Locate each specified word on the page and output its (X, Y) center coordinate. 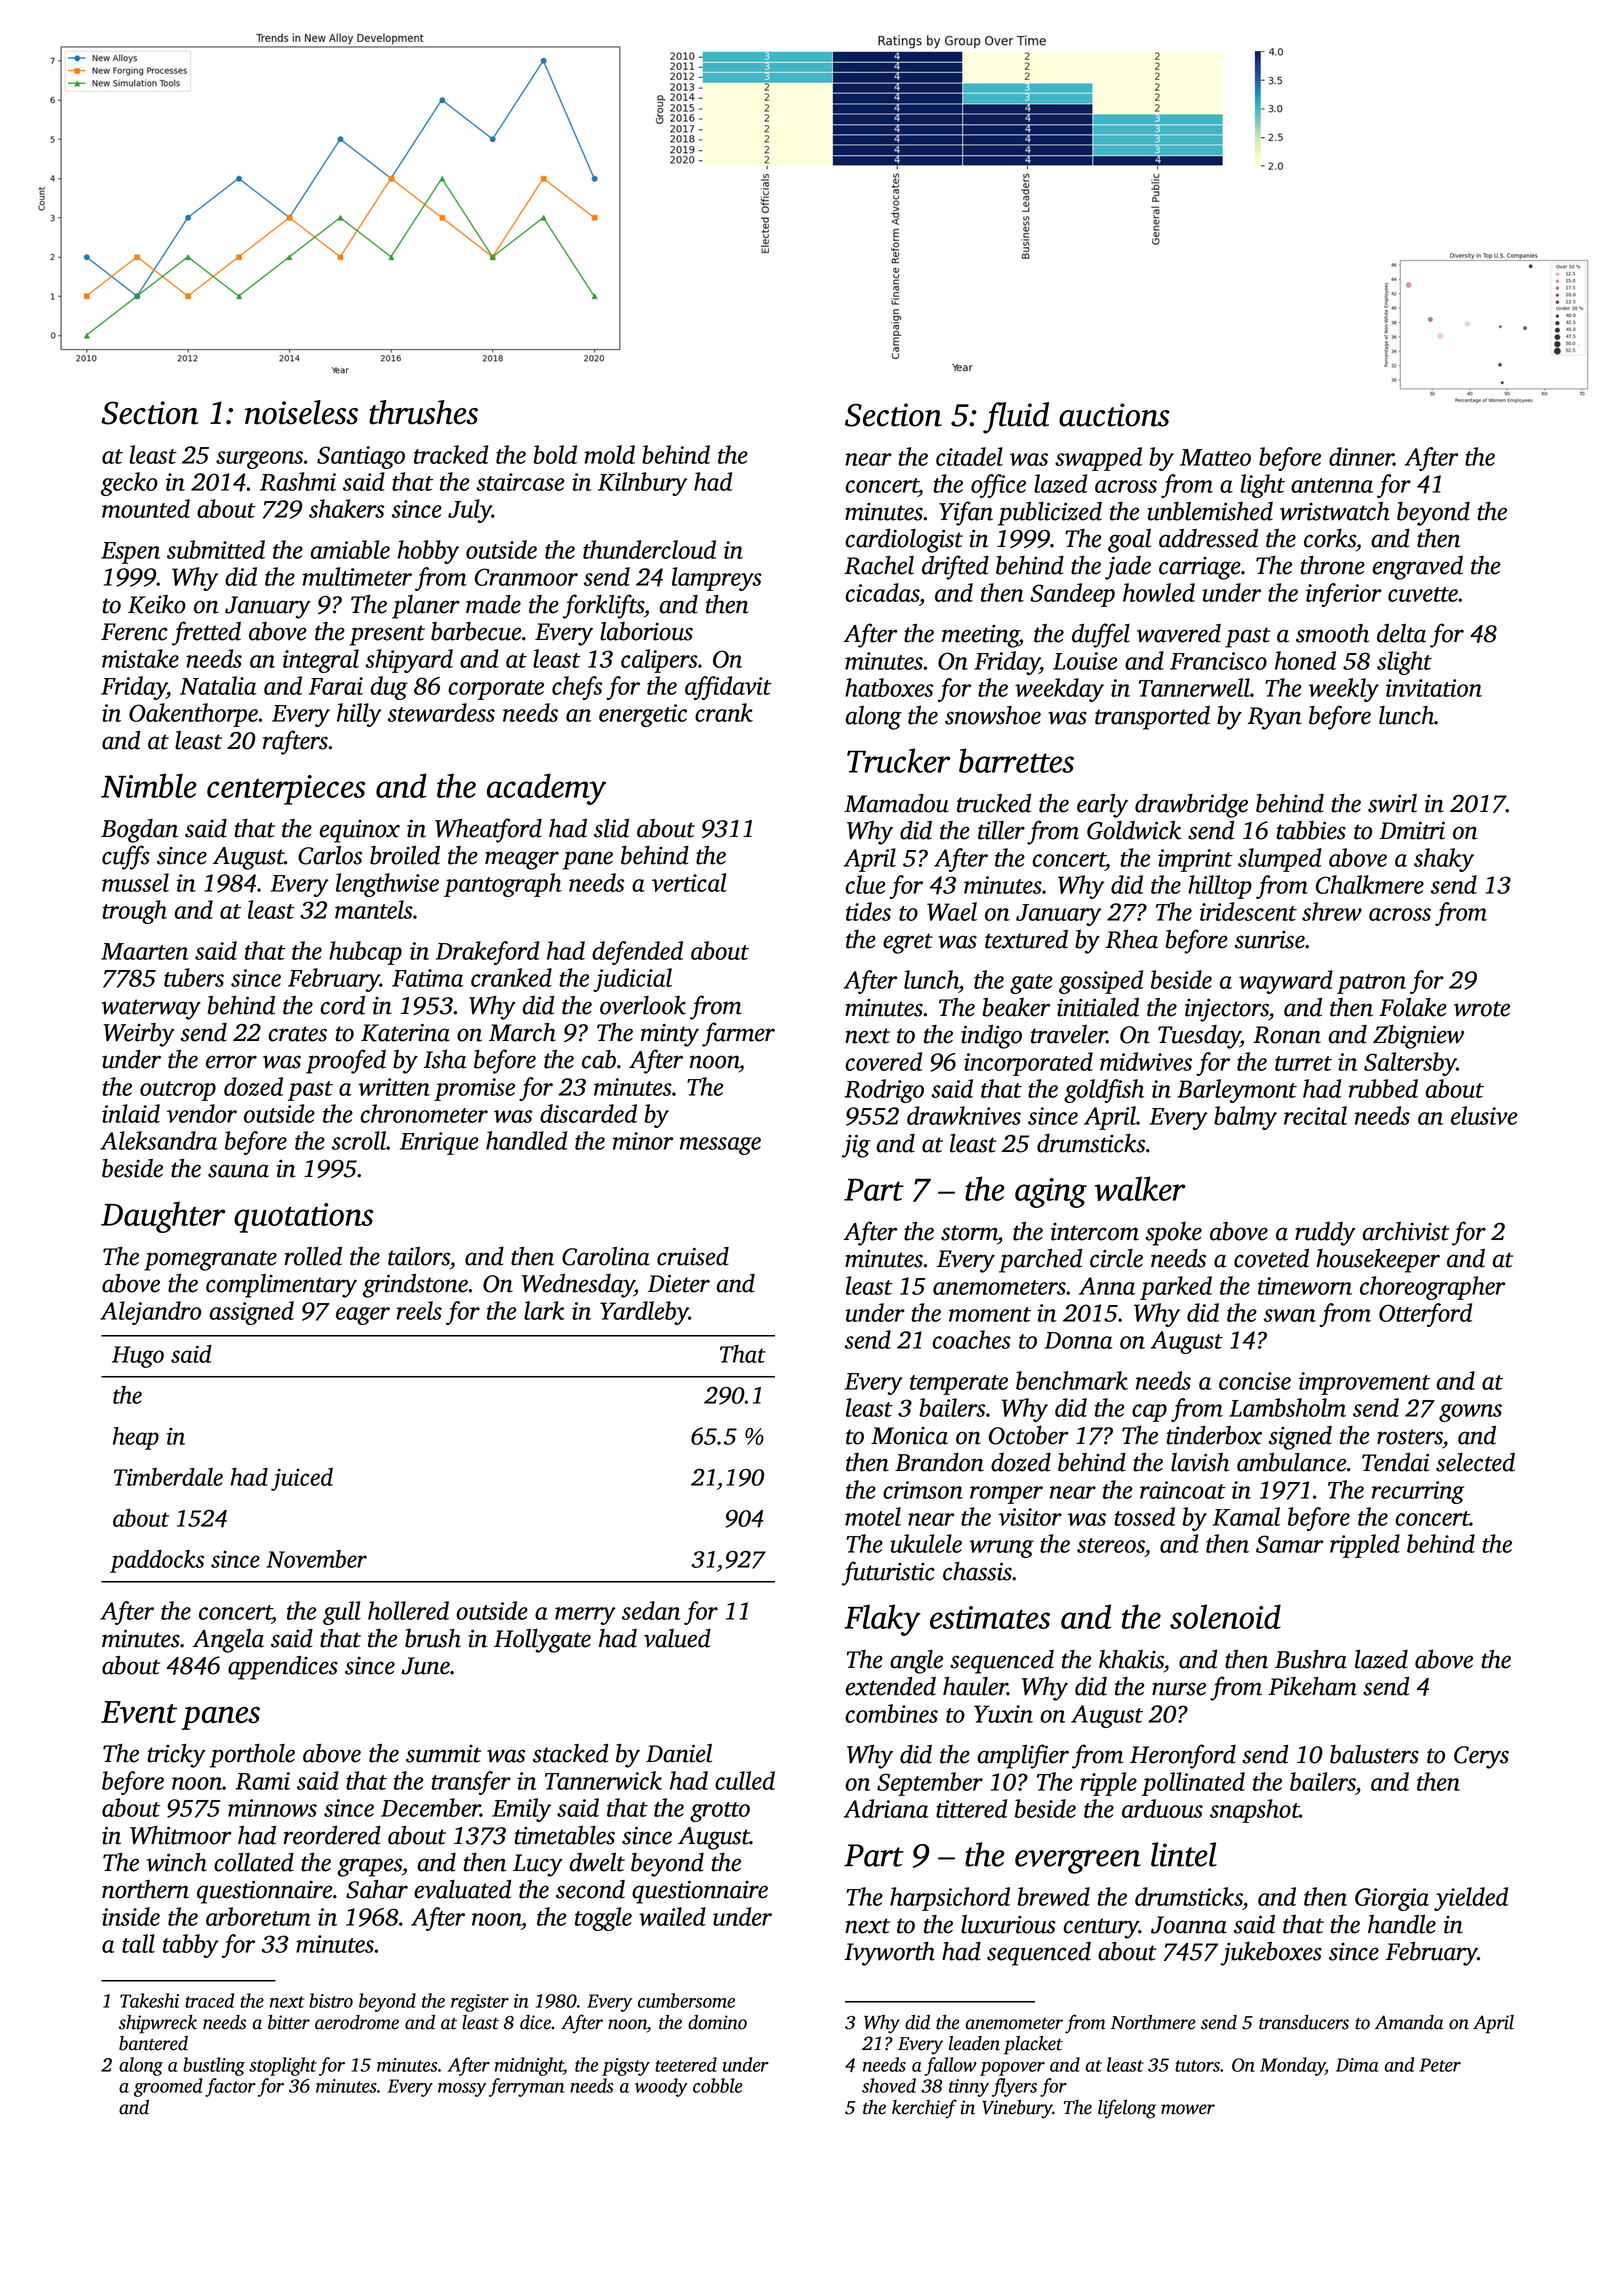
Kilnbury (642, 484)
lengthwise (387, 885)
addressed (1208, 538)
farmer (738, 1034)
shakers (346, 508)
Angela (228, 1641)
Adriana (886, 1808)
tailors (419, 1256)
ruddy (1325, 1234)
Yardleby (644, 1313)
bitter (289, 2022)
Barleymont (1237, 1091)
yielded (1471, 1899)
